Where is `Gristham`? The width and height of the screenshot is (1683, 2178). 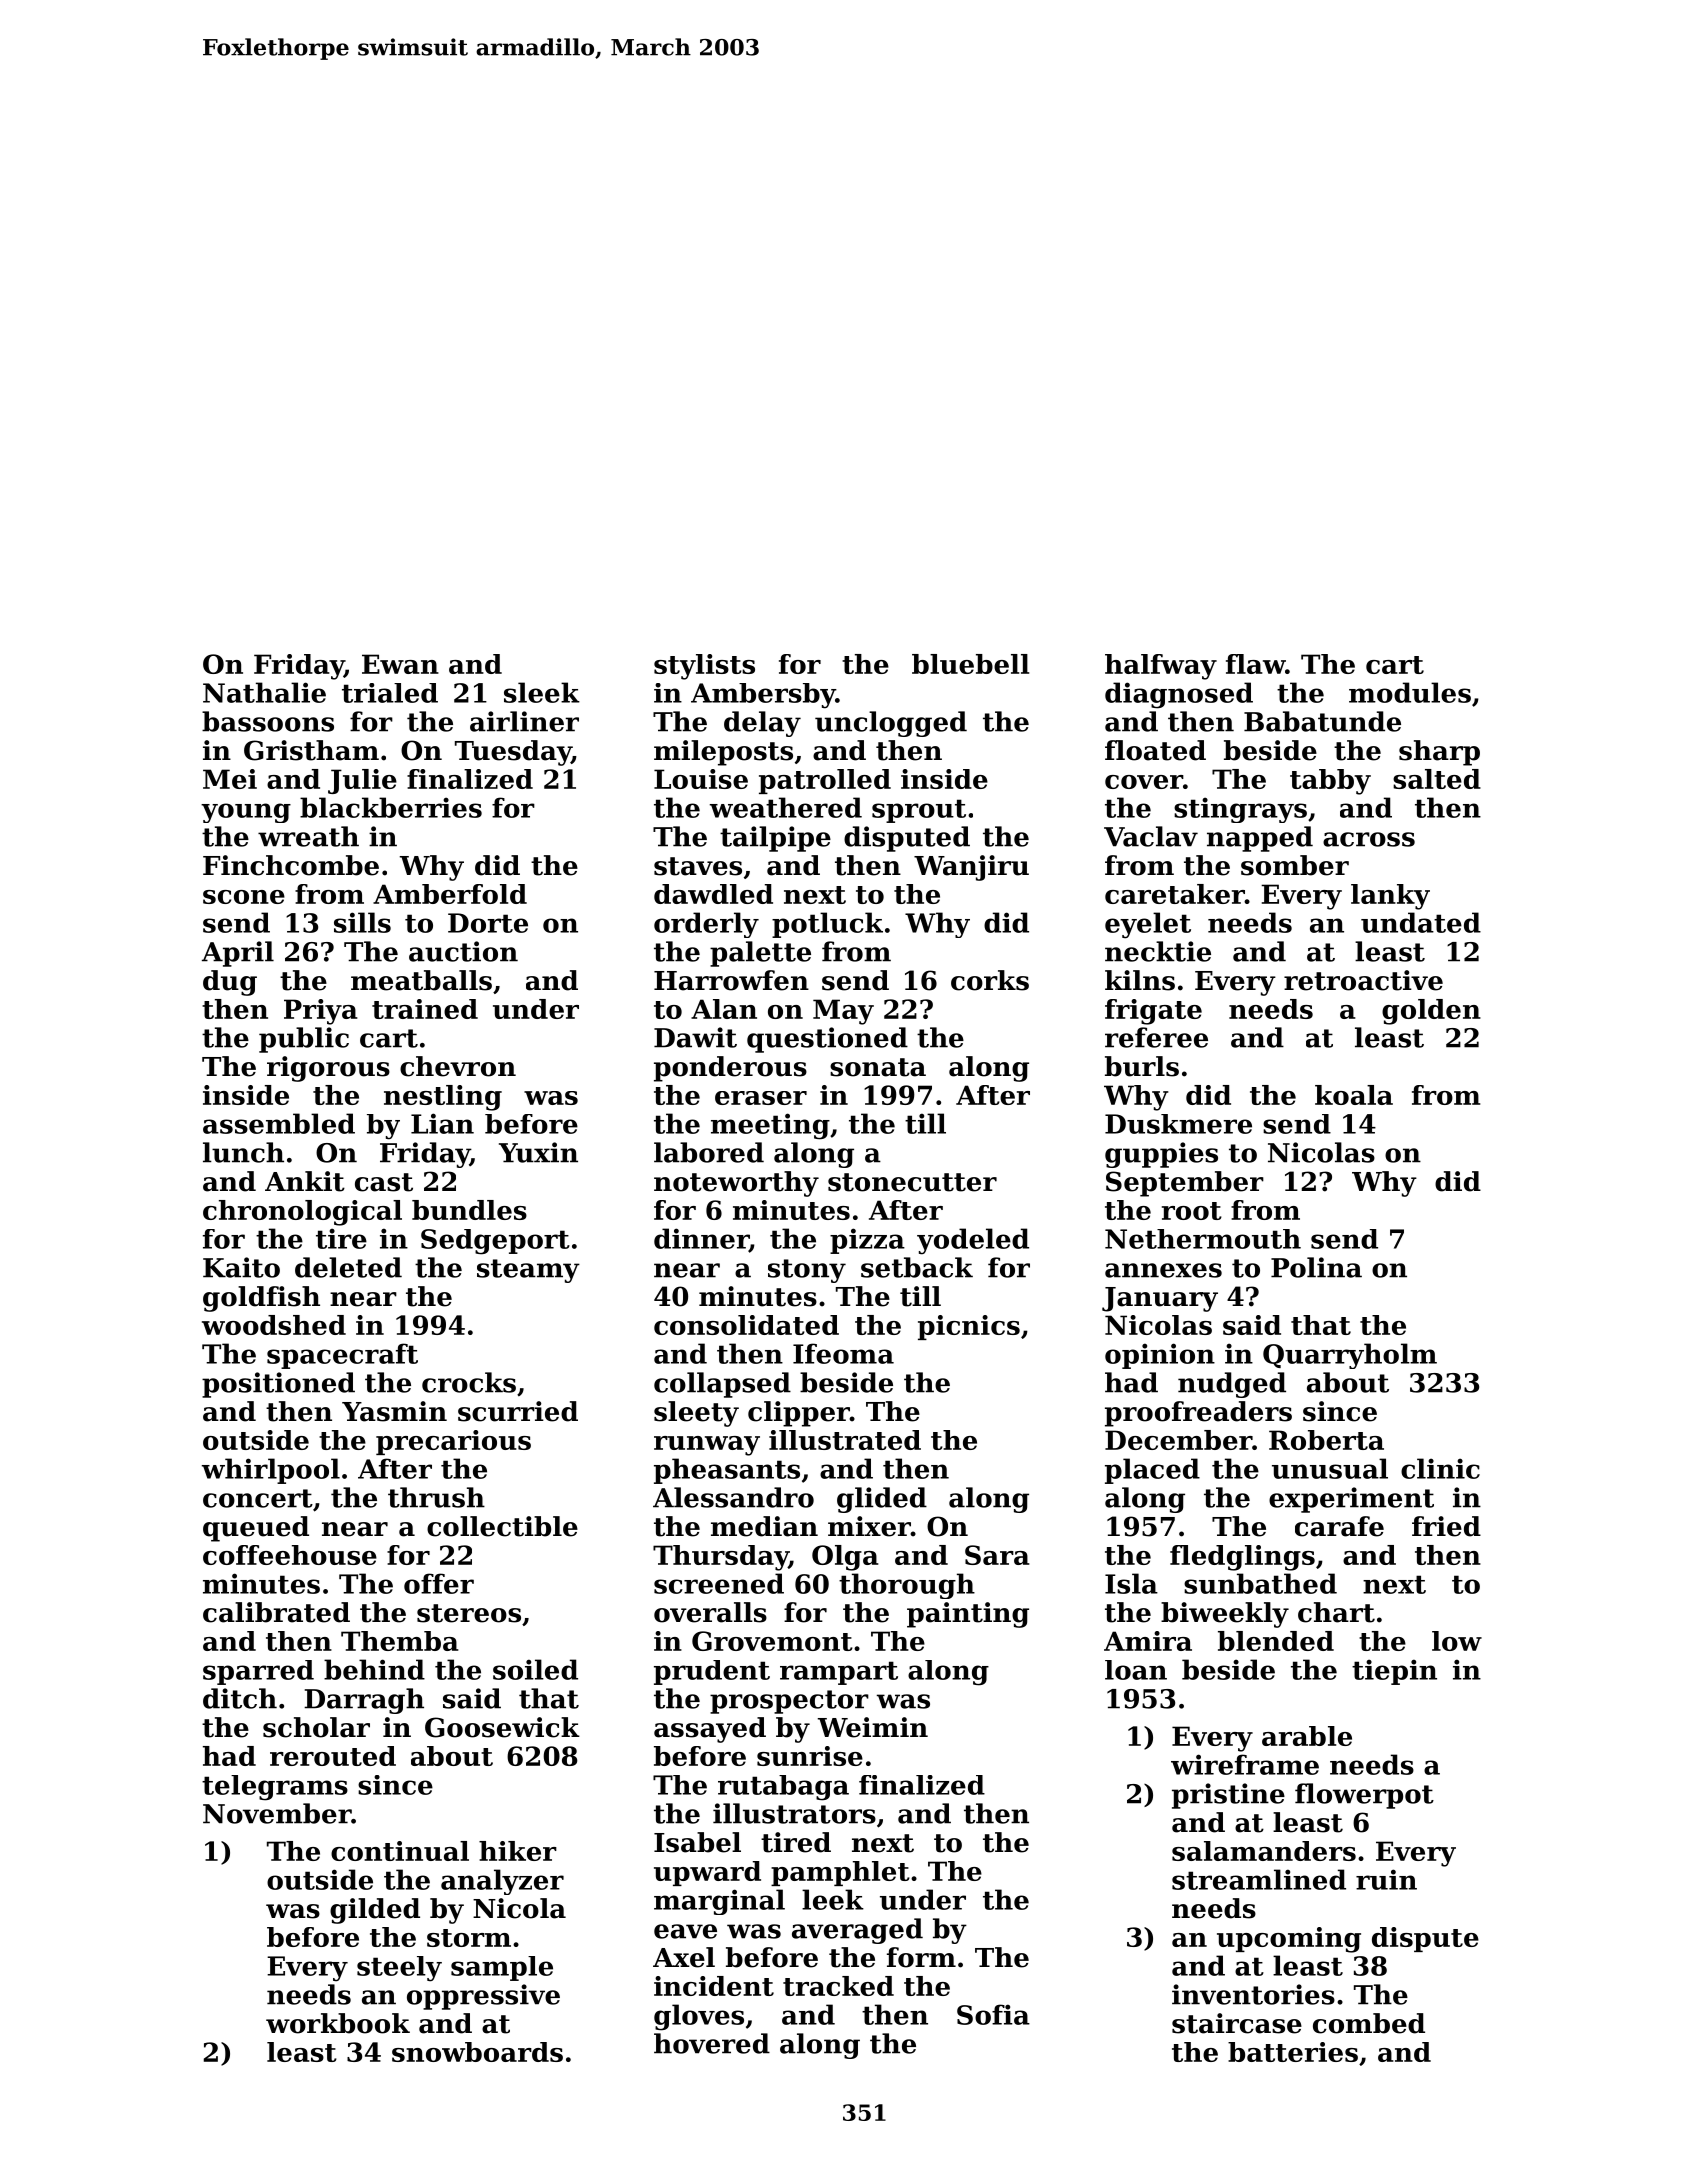
Gristham is located at coordinates (311, 750).
